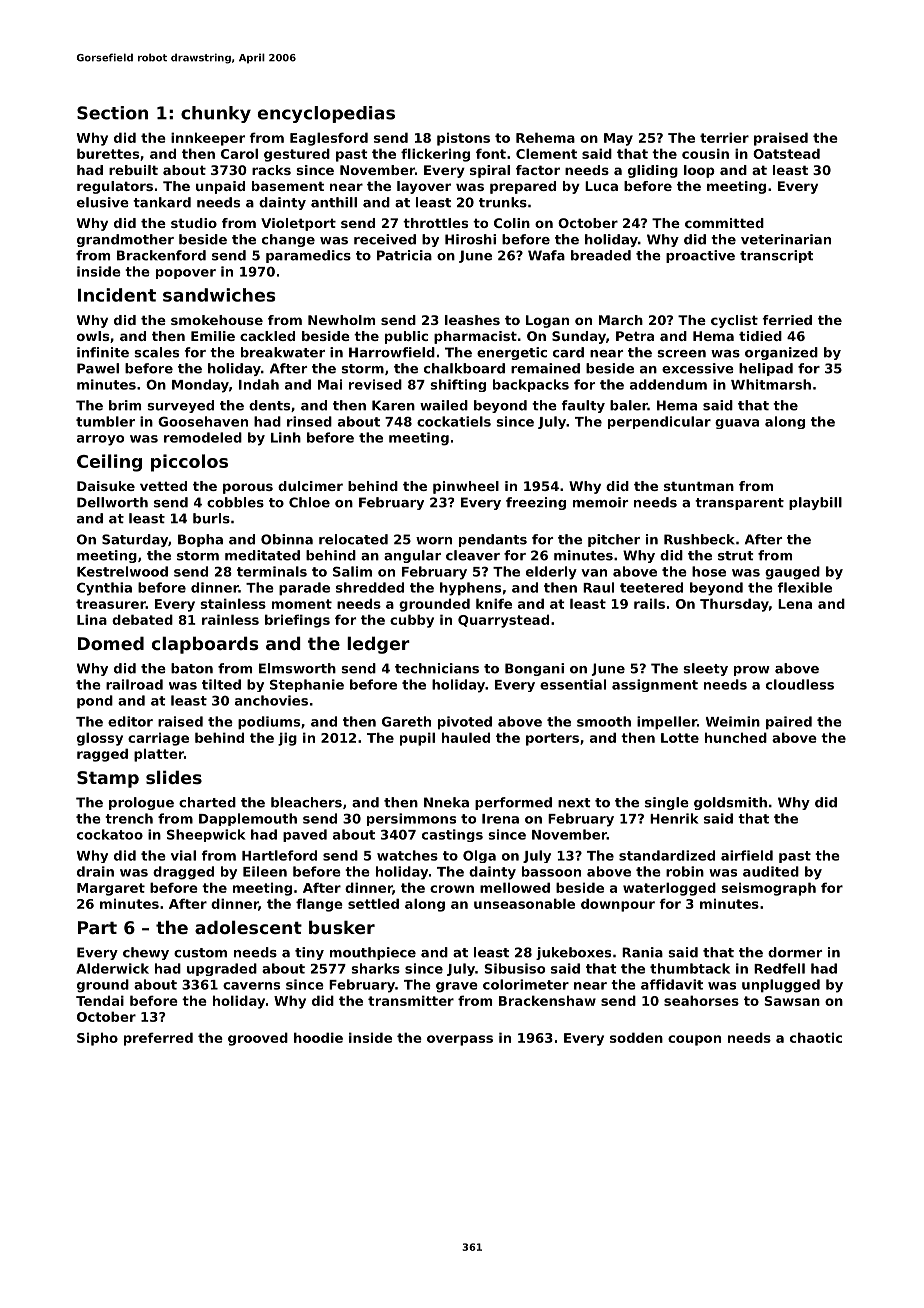  I want to click on sodden, so click(636, 1037).
